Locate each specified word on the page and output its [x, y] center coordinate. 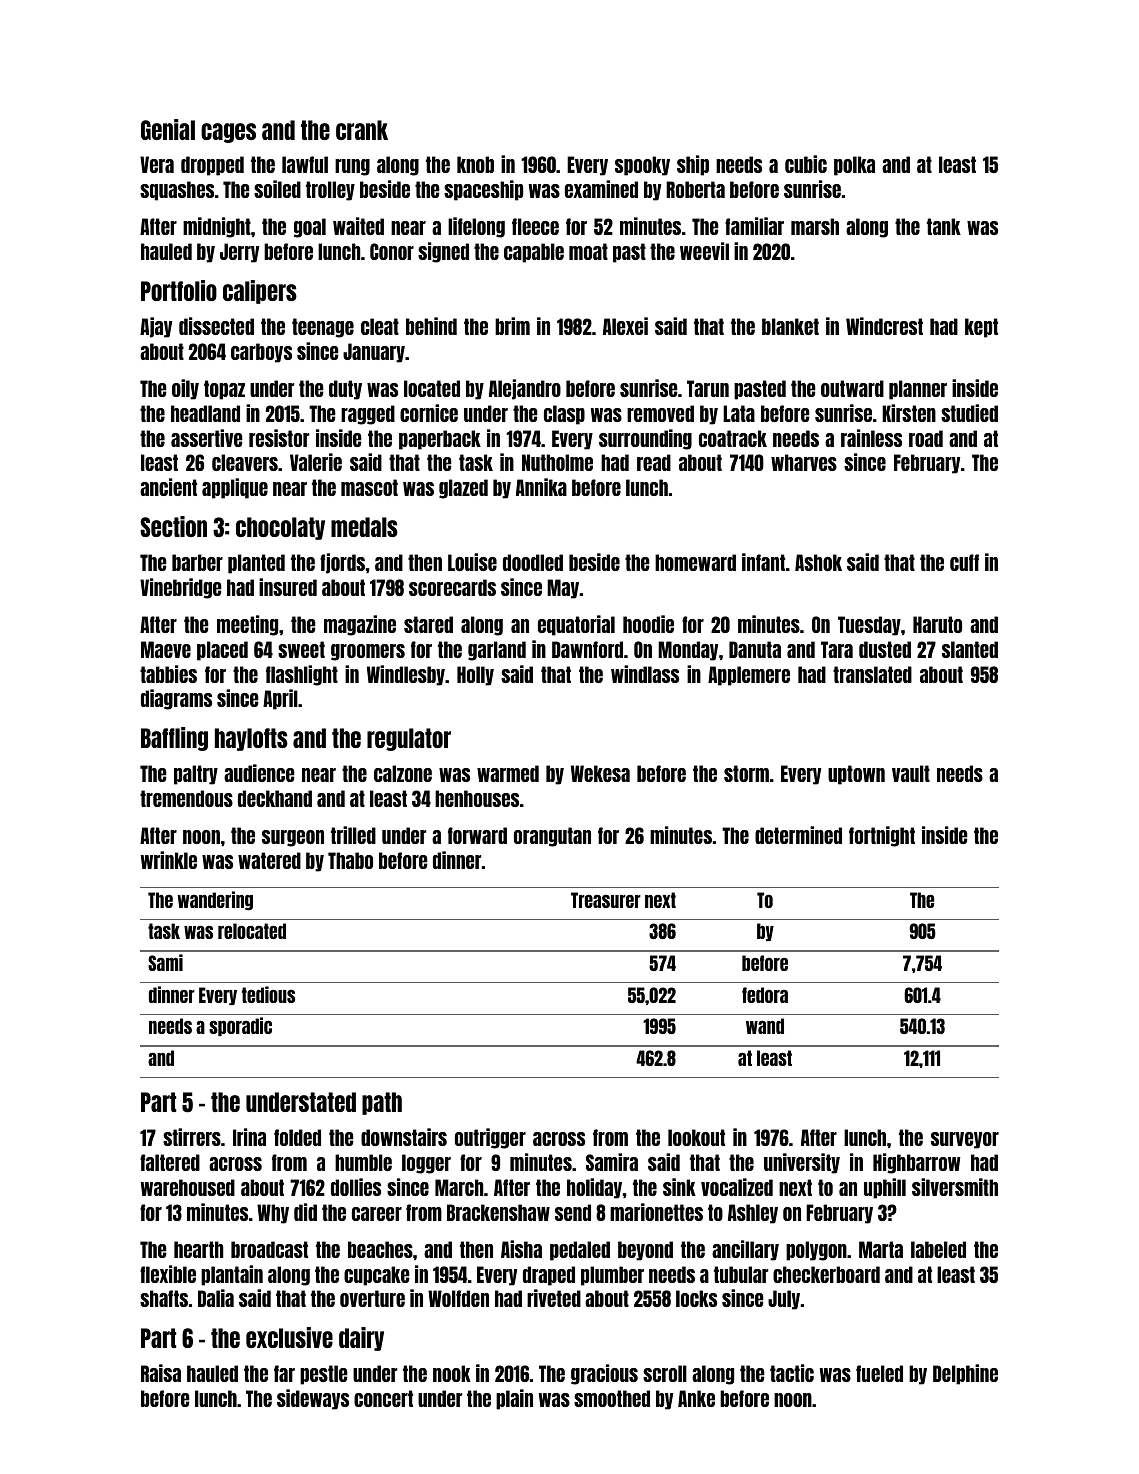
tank [944, 226]
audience [259, 773]
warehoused [188, 1187]
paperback [440, 440]
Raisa [161, 1373]
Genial [168, 129]
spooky [642, 166]
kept [981, 328]
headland [205, 413]
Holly [475, 676]
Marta [881, 1249]
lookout [696, 1137]
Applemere [749, 676]
